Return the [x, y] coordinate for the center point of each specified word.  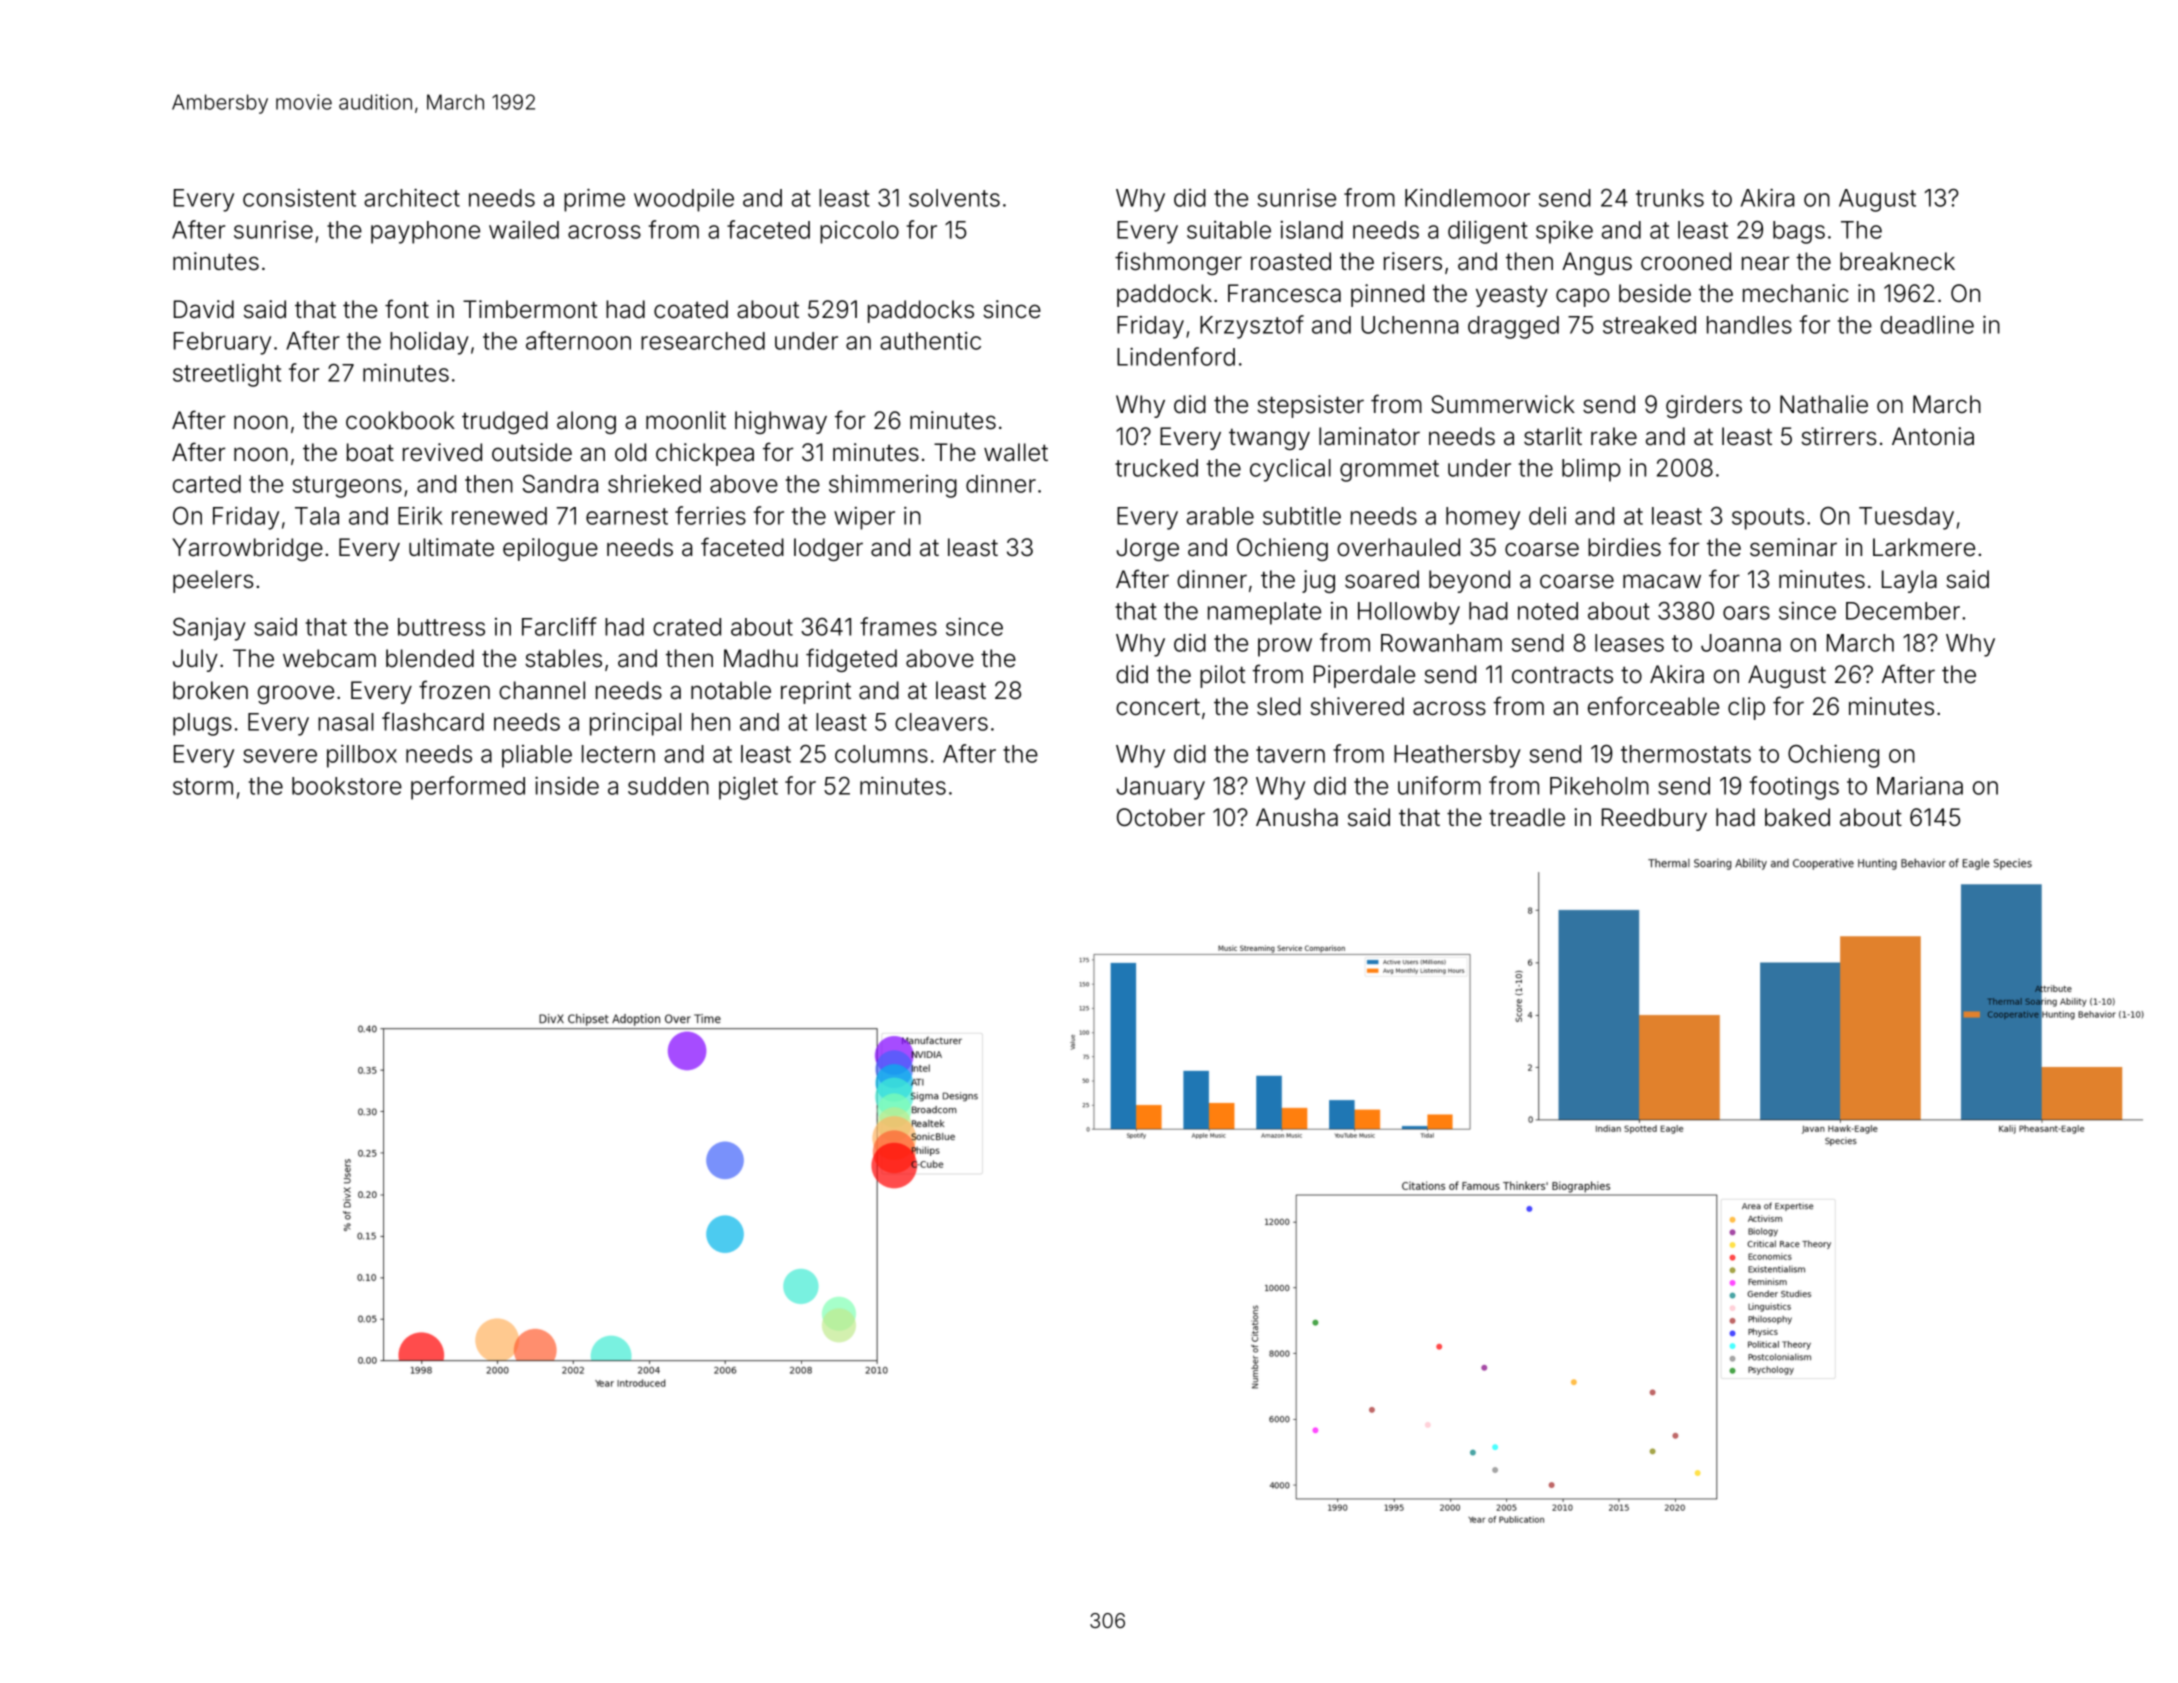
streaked [1649, 325]
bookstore [347, 786]
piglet [748, 788]
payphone [425, 232]
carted [207, 484]
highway [781, 422]
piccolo [859, 232]
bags [1799, 232]
